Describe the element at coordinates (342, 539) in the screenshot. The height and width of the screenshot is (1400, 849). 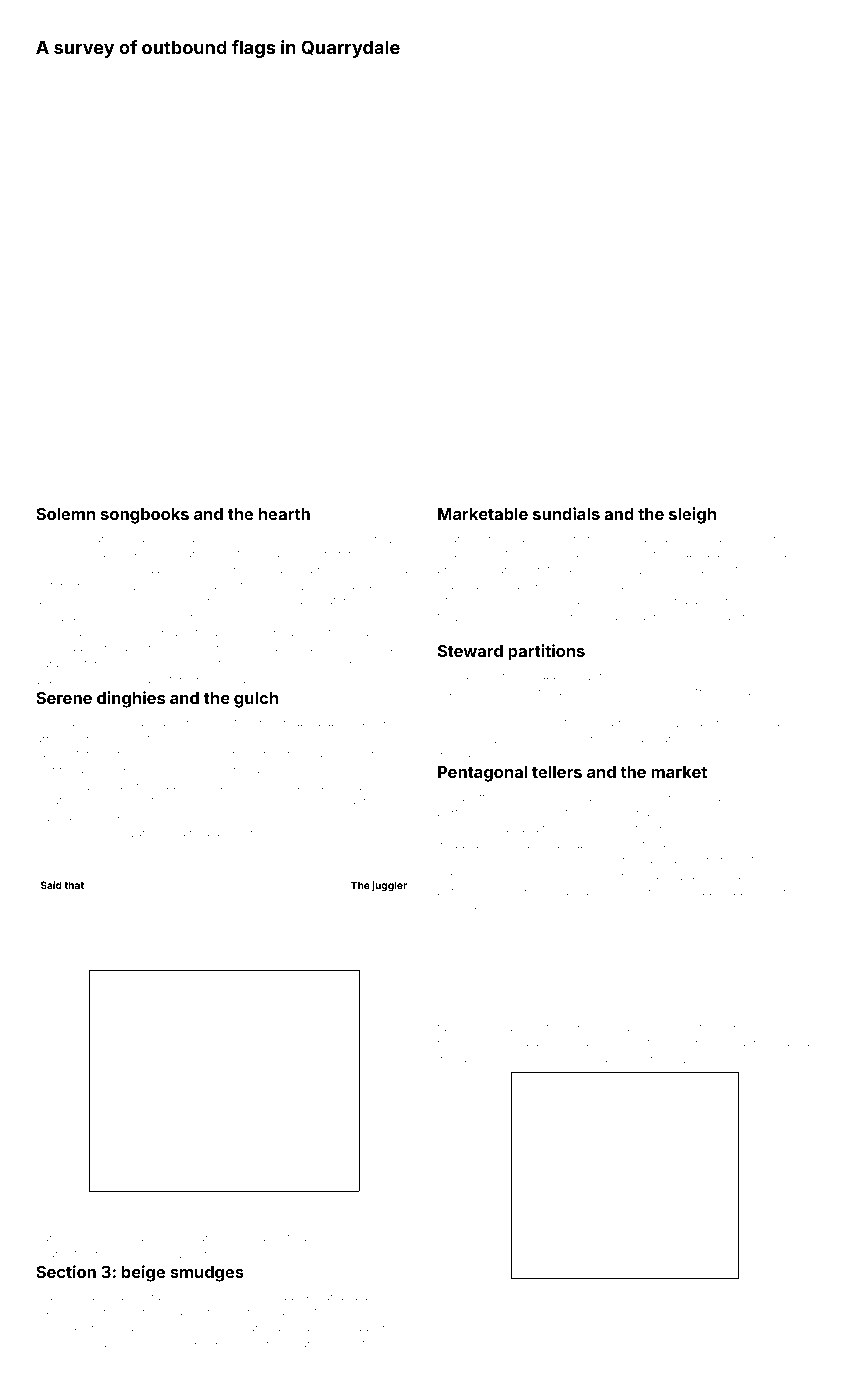
I see `blinker` at that location.
